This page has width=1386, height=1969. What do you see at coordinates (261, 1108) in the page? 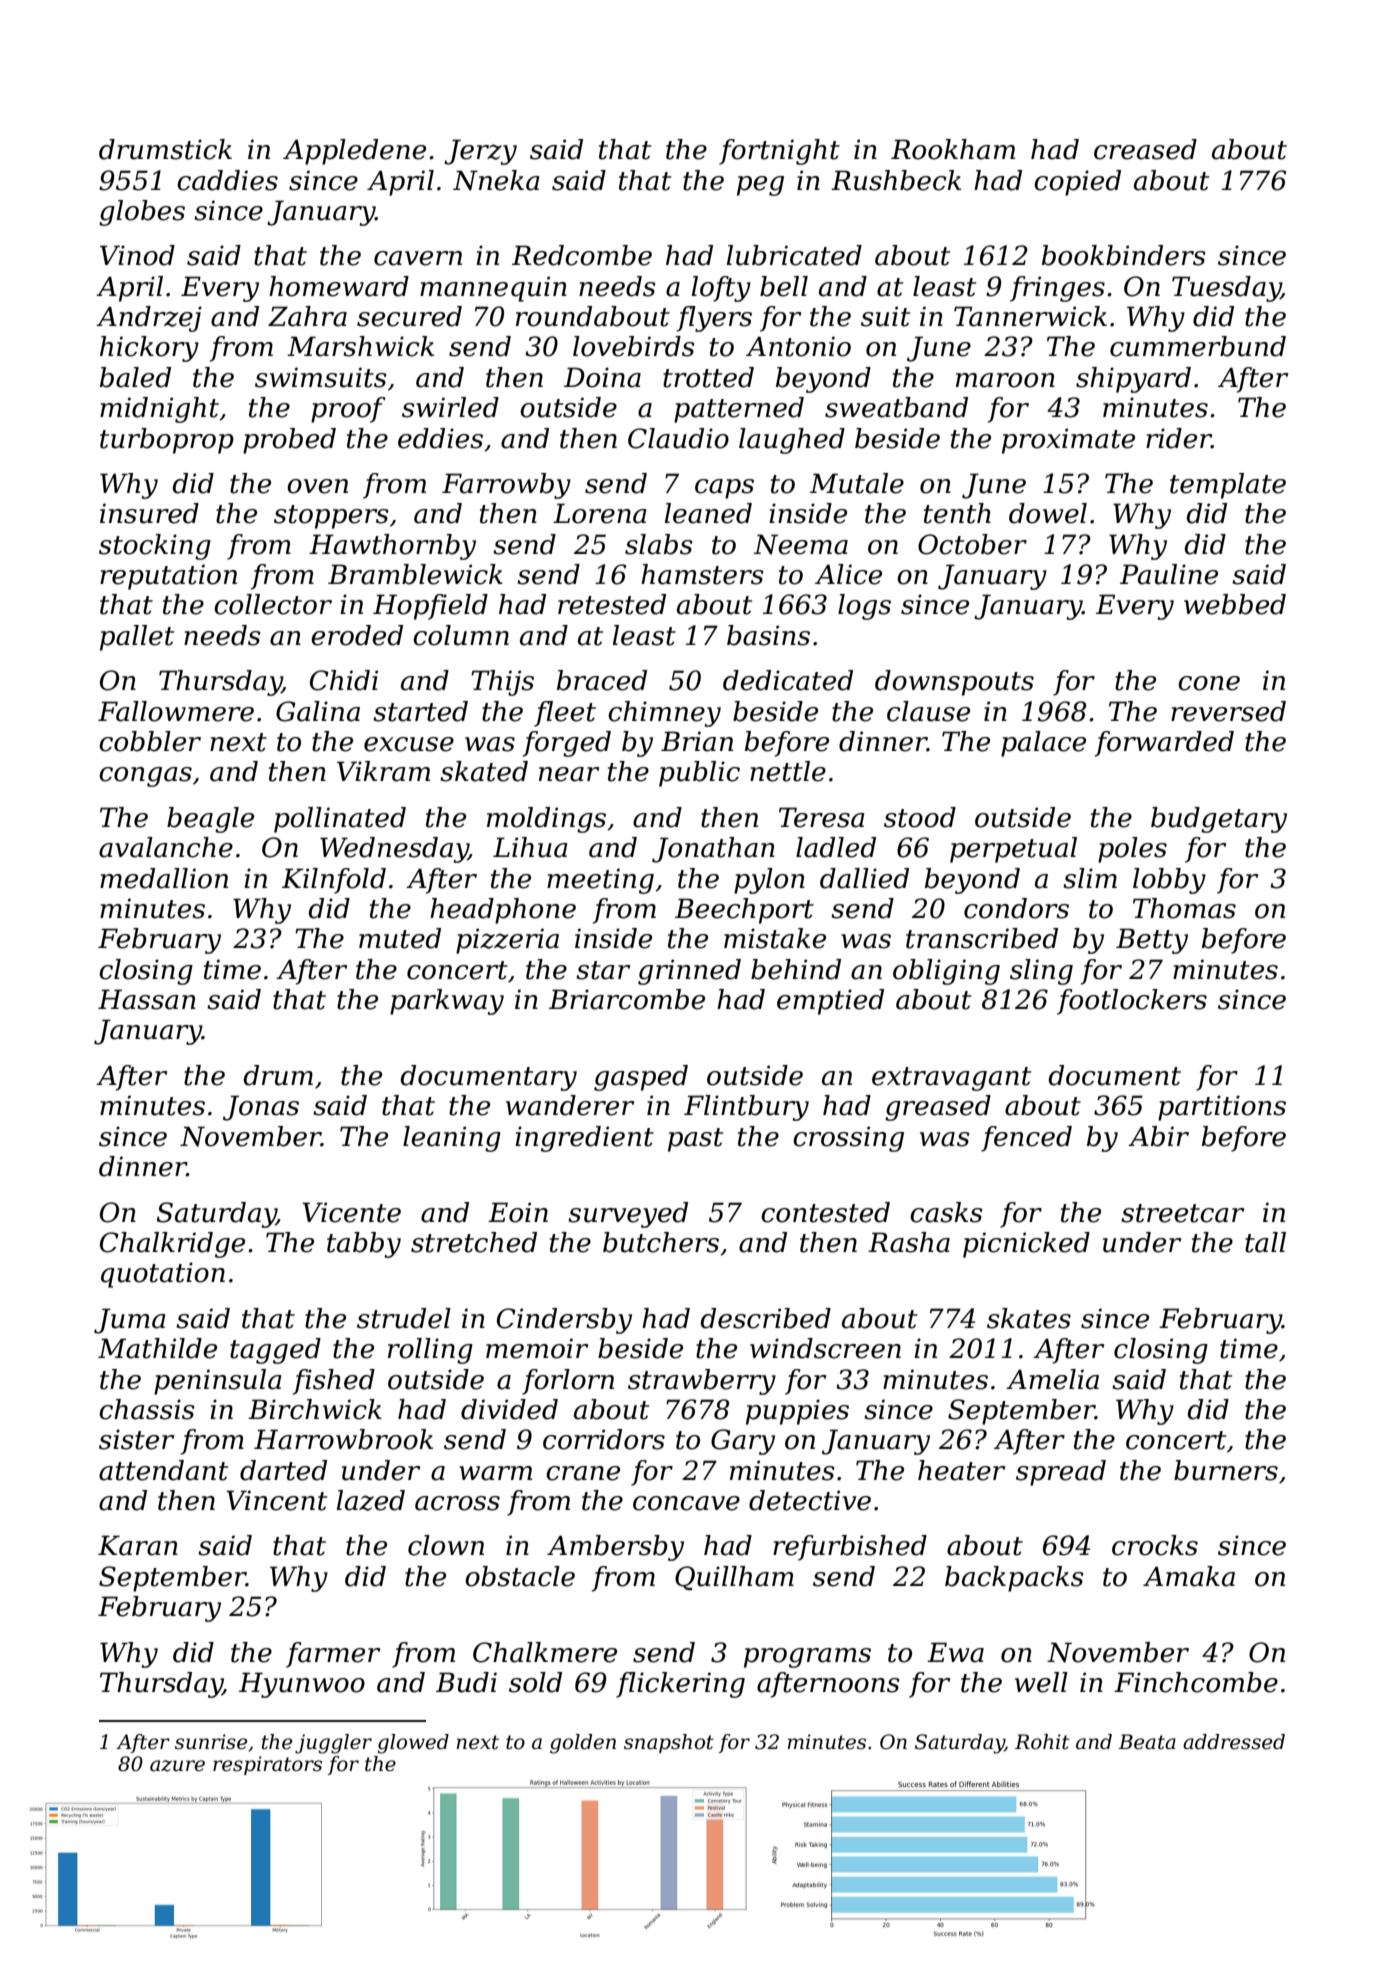
I see `Jonas` at bounding box center [261, 1108].
